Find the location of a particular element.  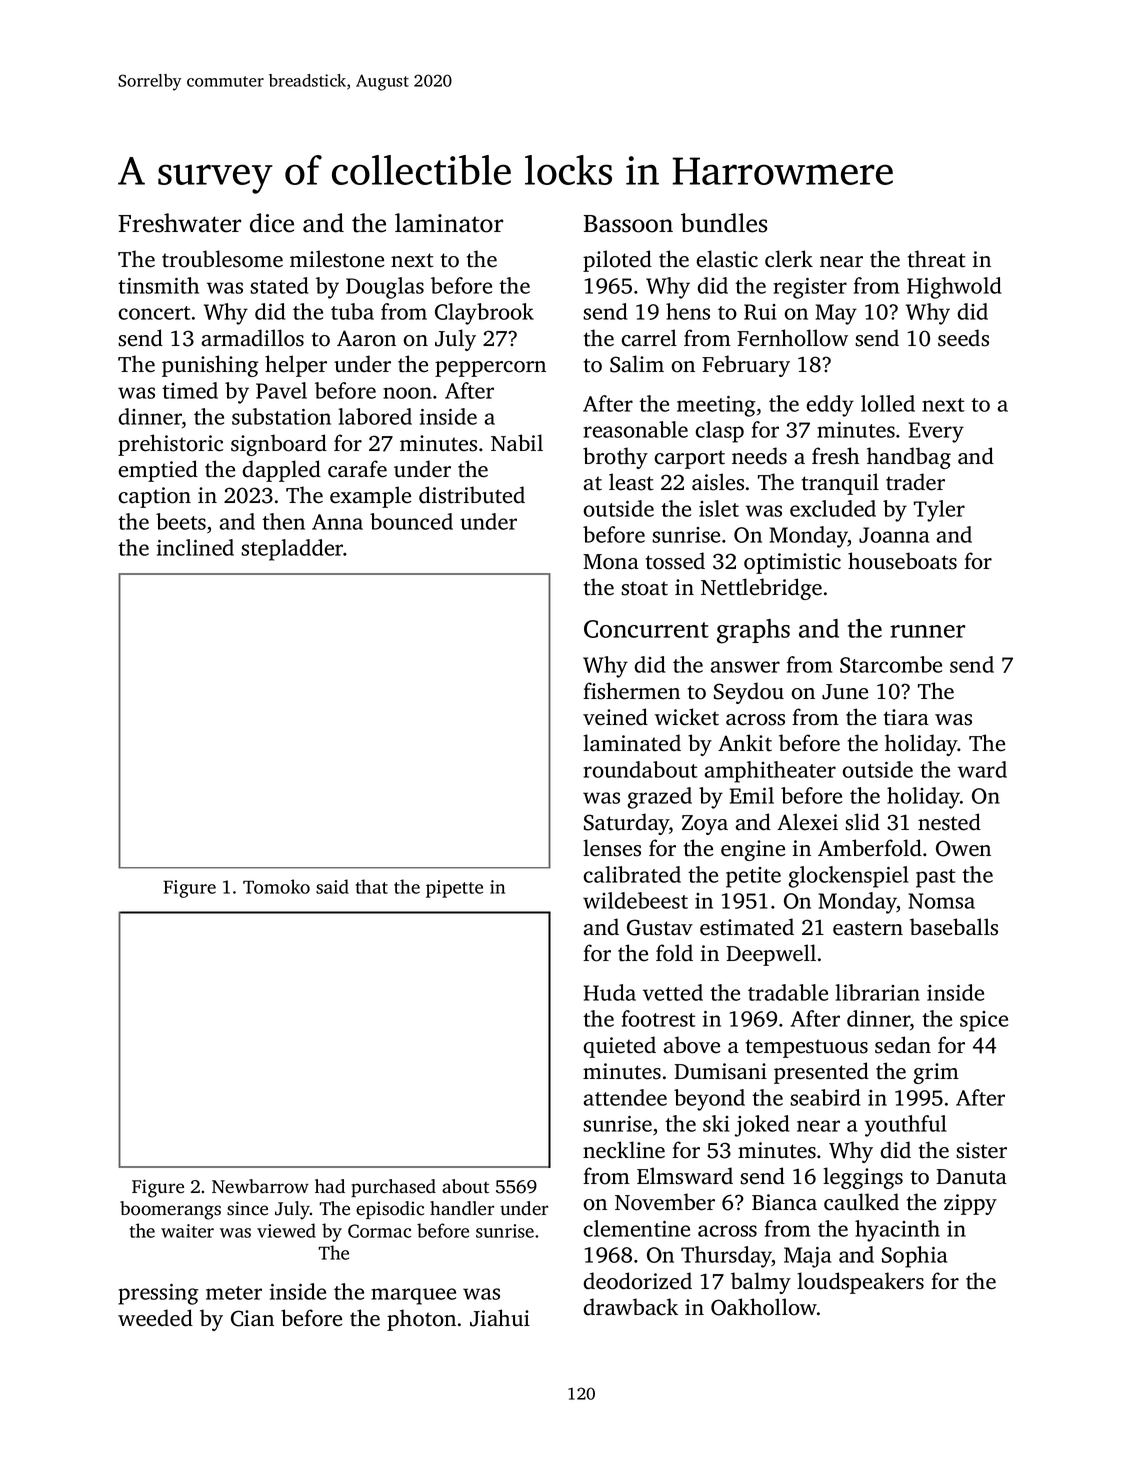

Sophia is located at coordinates (914, 1257).
